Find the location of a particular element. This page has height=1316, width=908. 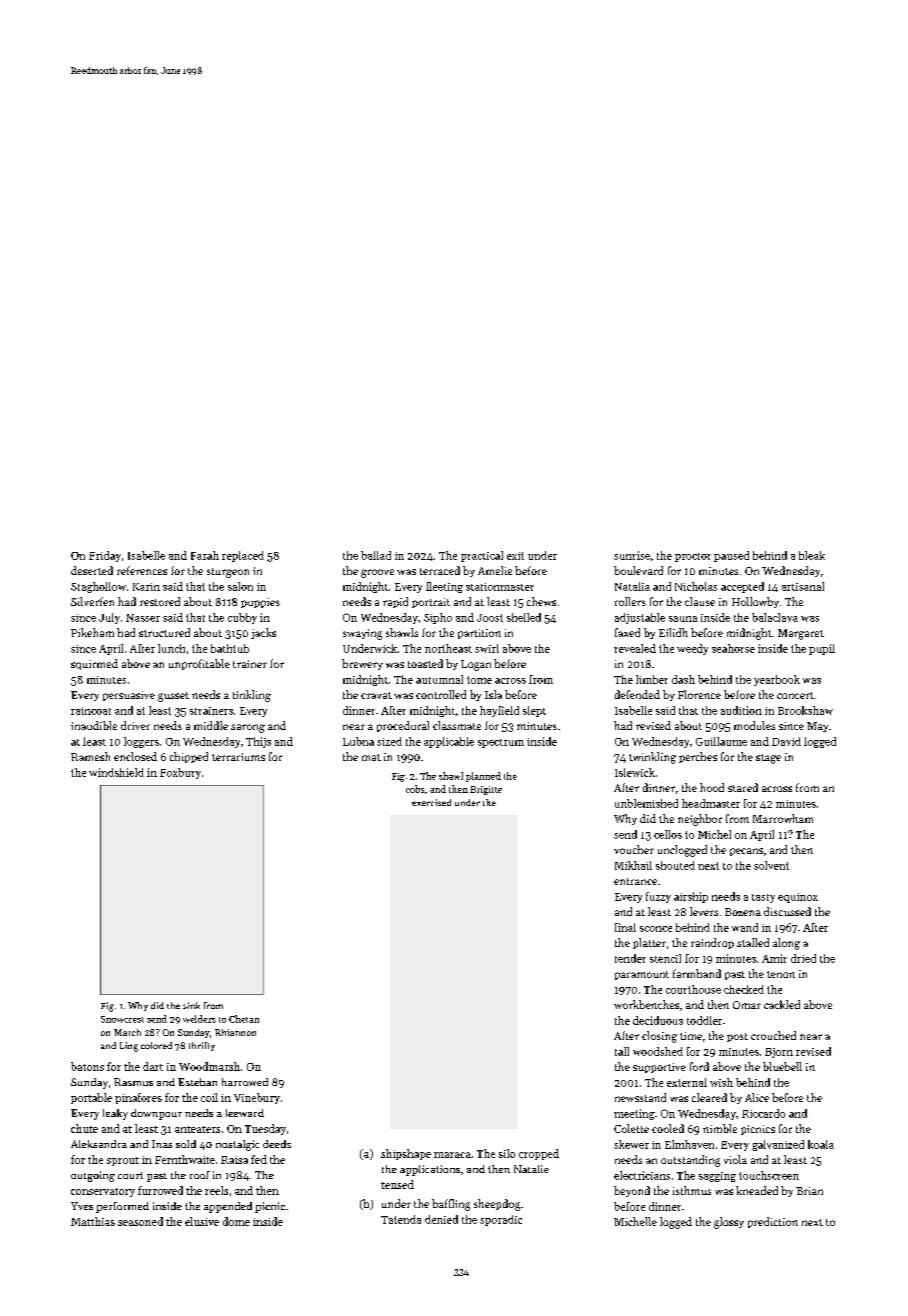

cropped is located at coordinates (539, 1154).
